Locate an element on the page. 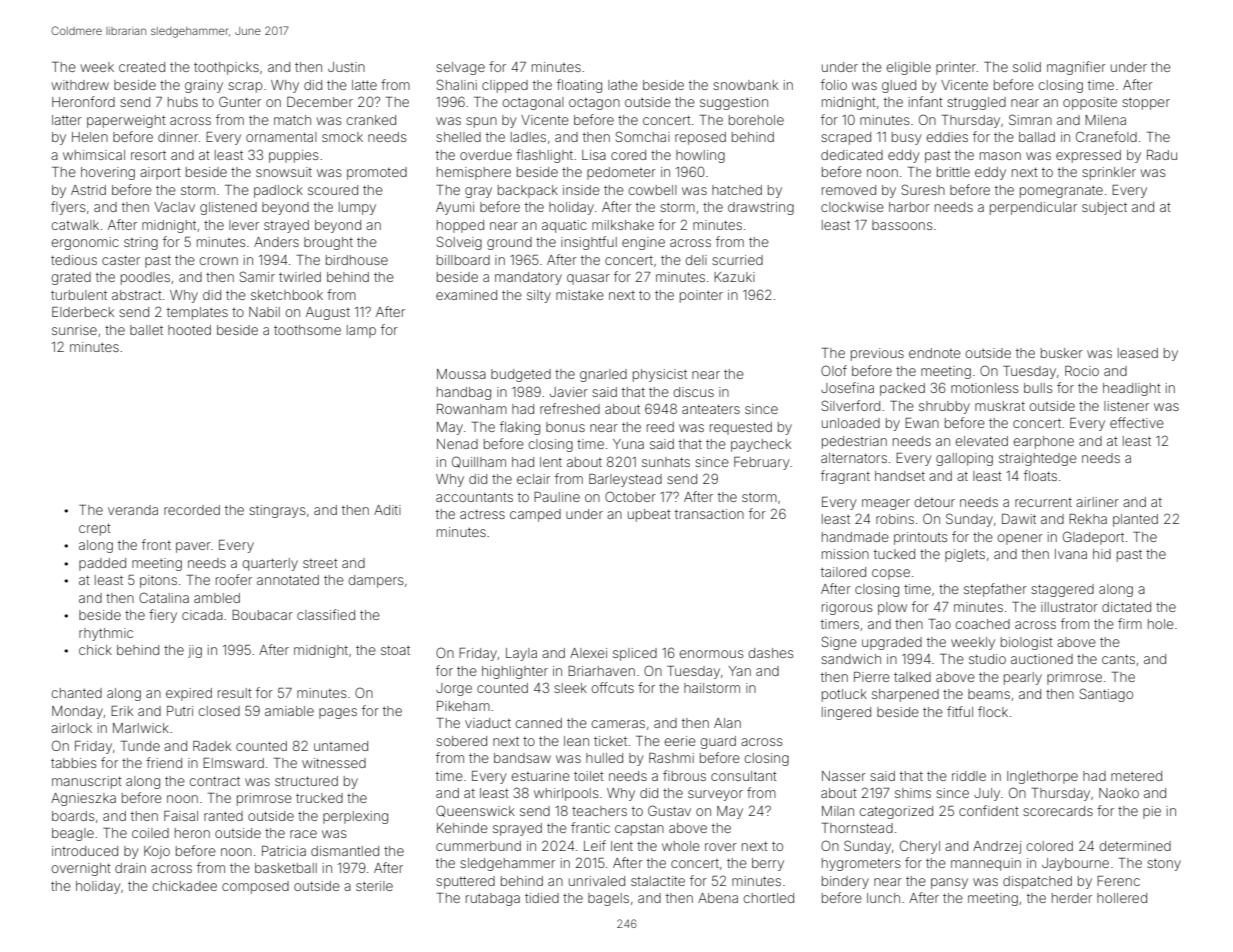 The width and height of the page is (1233, 952). Justin is located at coordinates (346, 67).
